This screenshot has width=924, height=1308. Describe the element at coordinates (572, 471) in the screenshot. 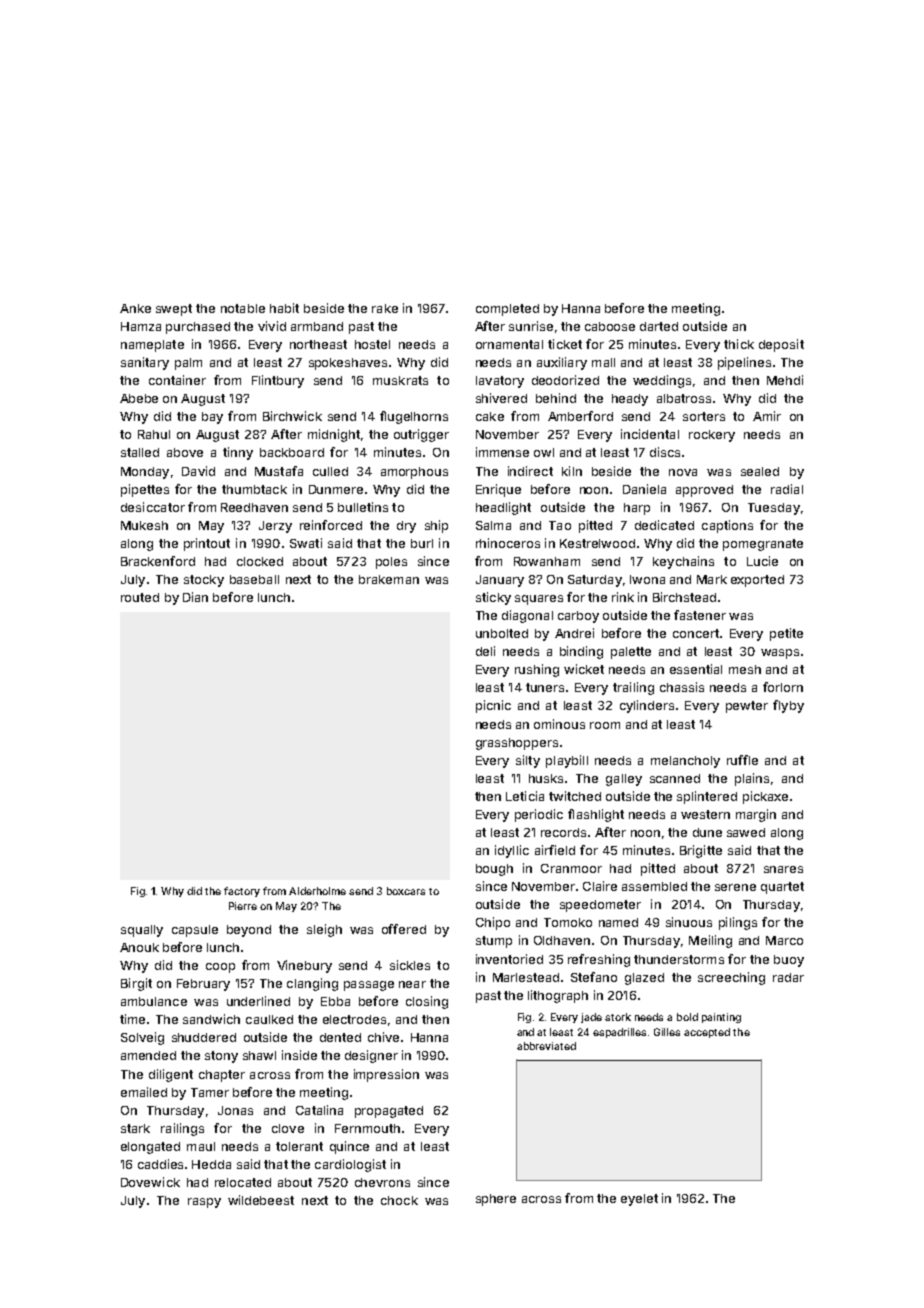

I see `kiln` at that location.
